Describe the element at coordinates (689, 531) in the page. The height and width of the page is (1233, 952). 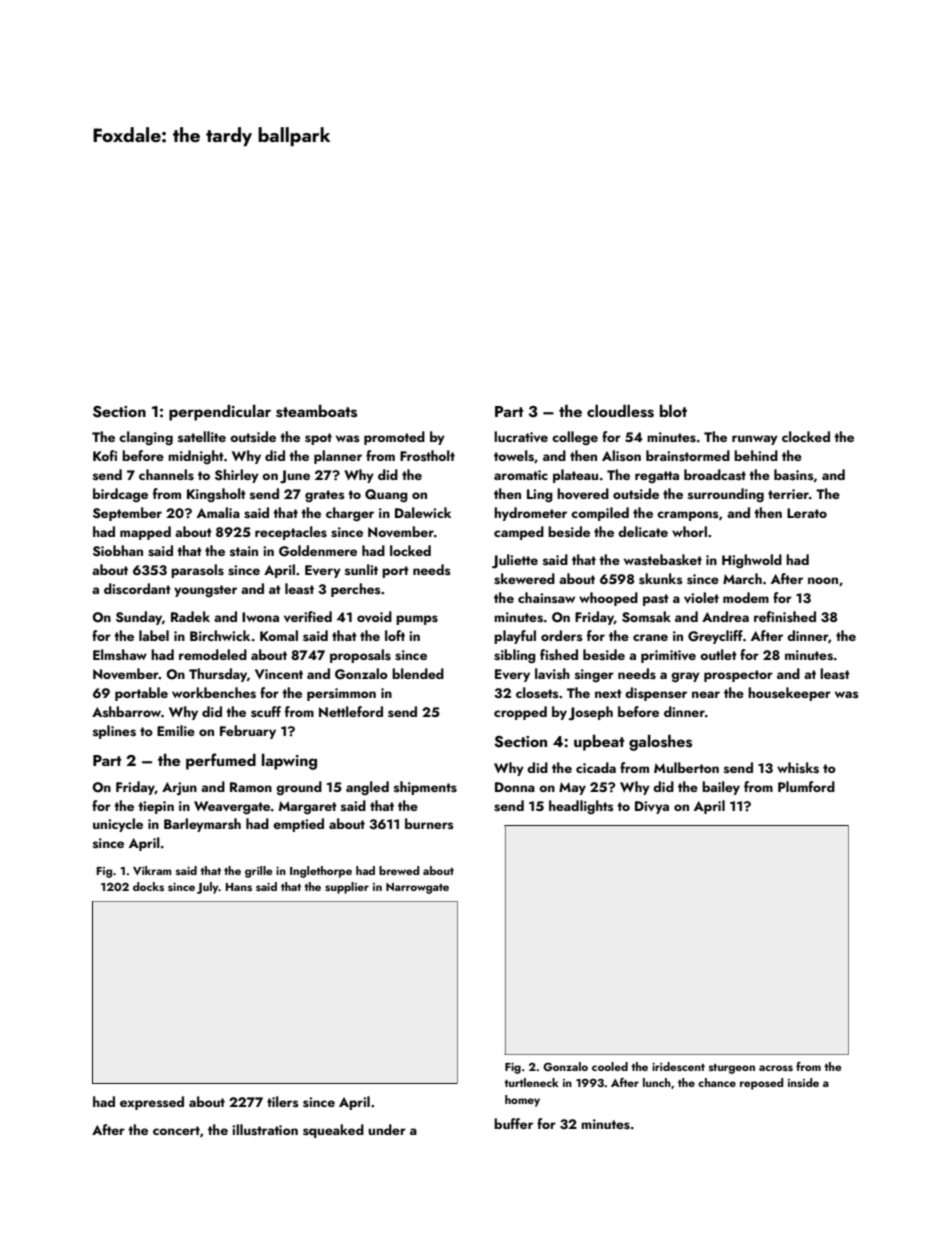
I see `whorl` at that location.
